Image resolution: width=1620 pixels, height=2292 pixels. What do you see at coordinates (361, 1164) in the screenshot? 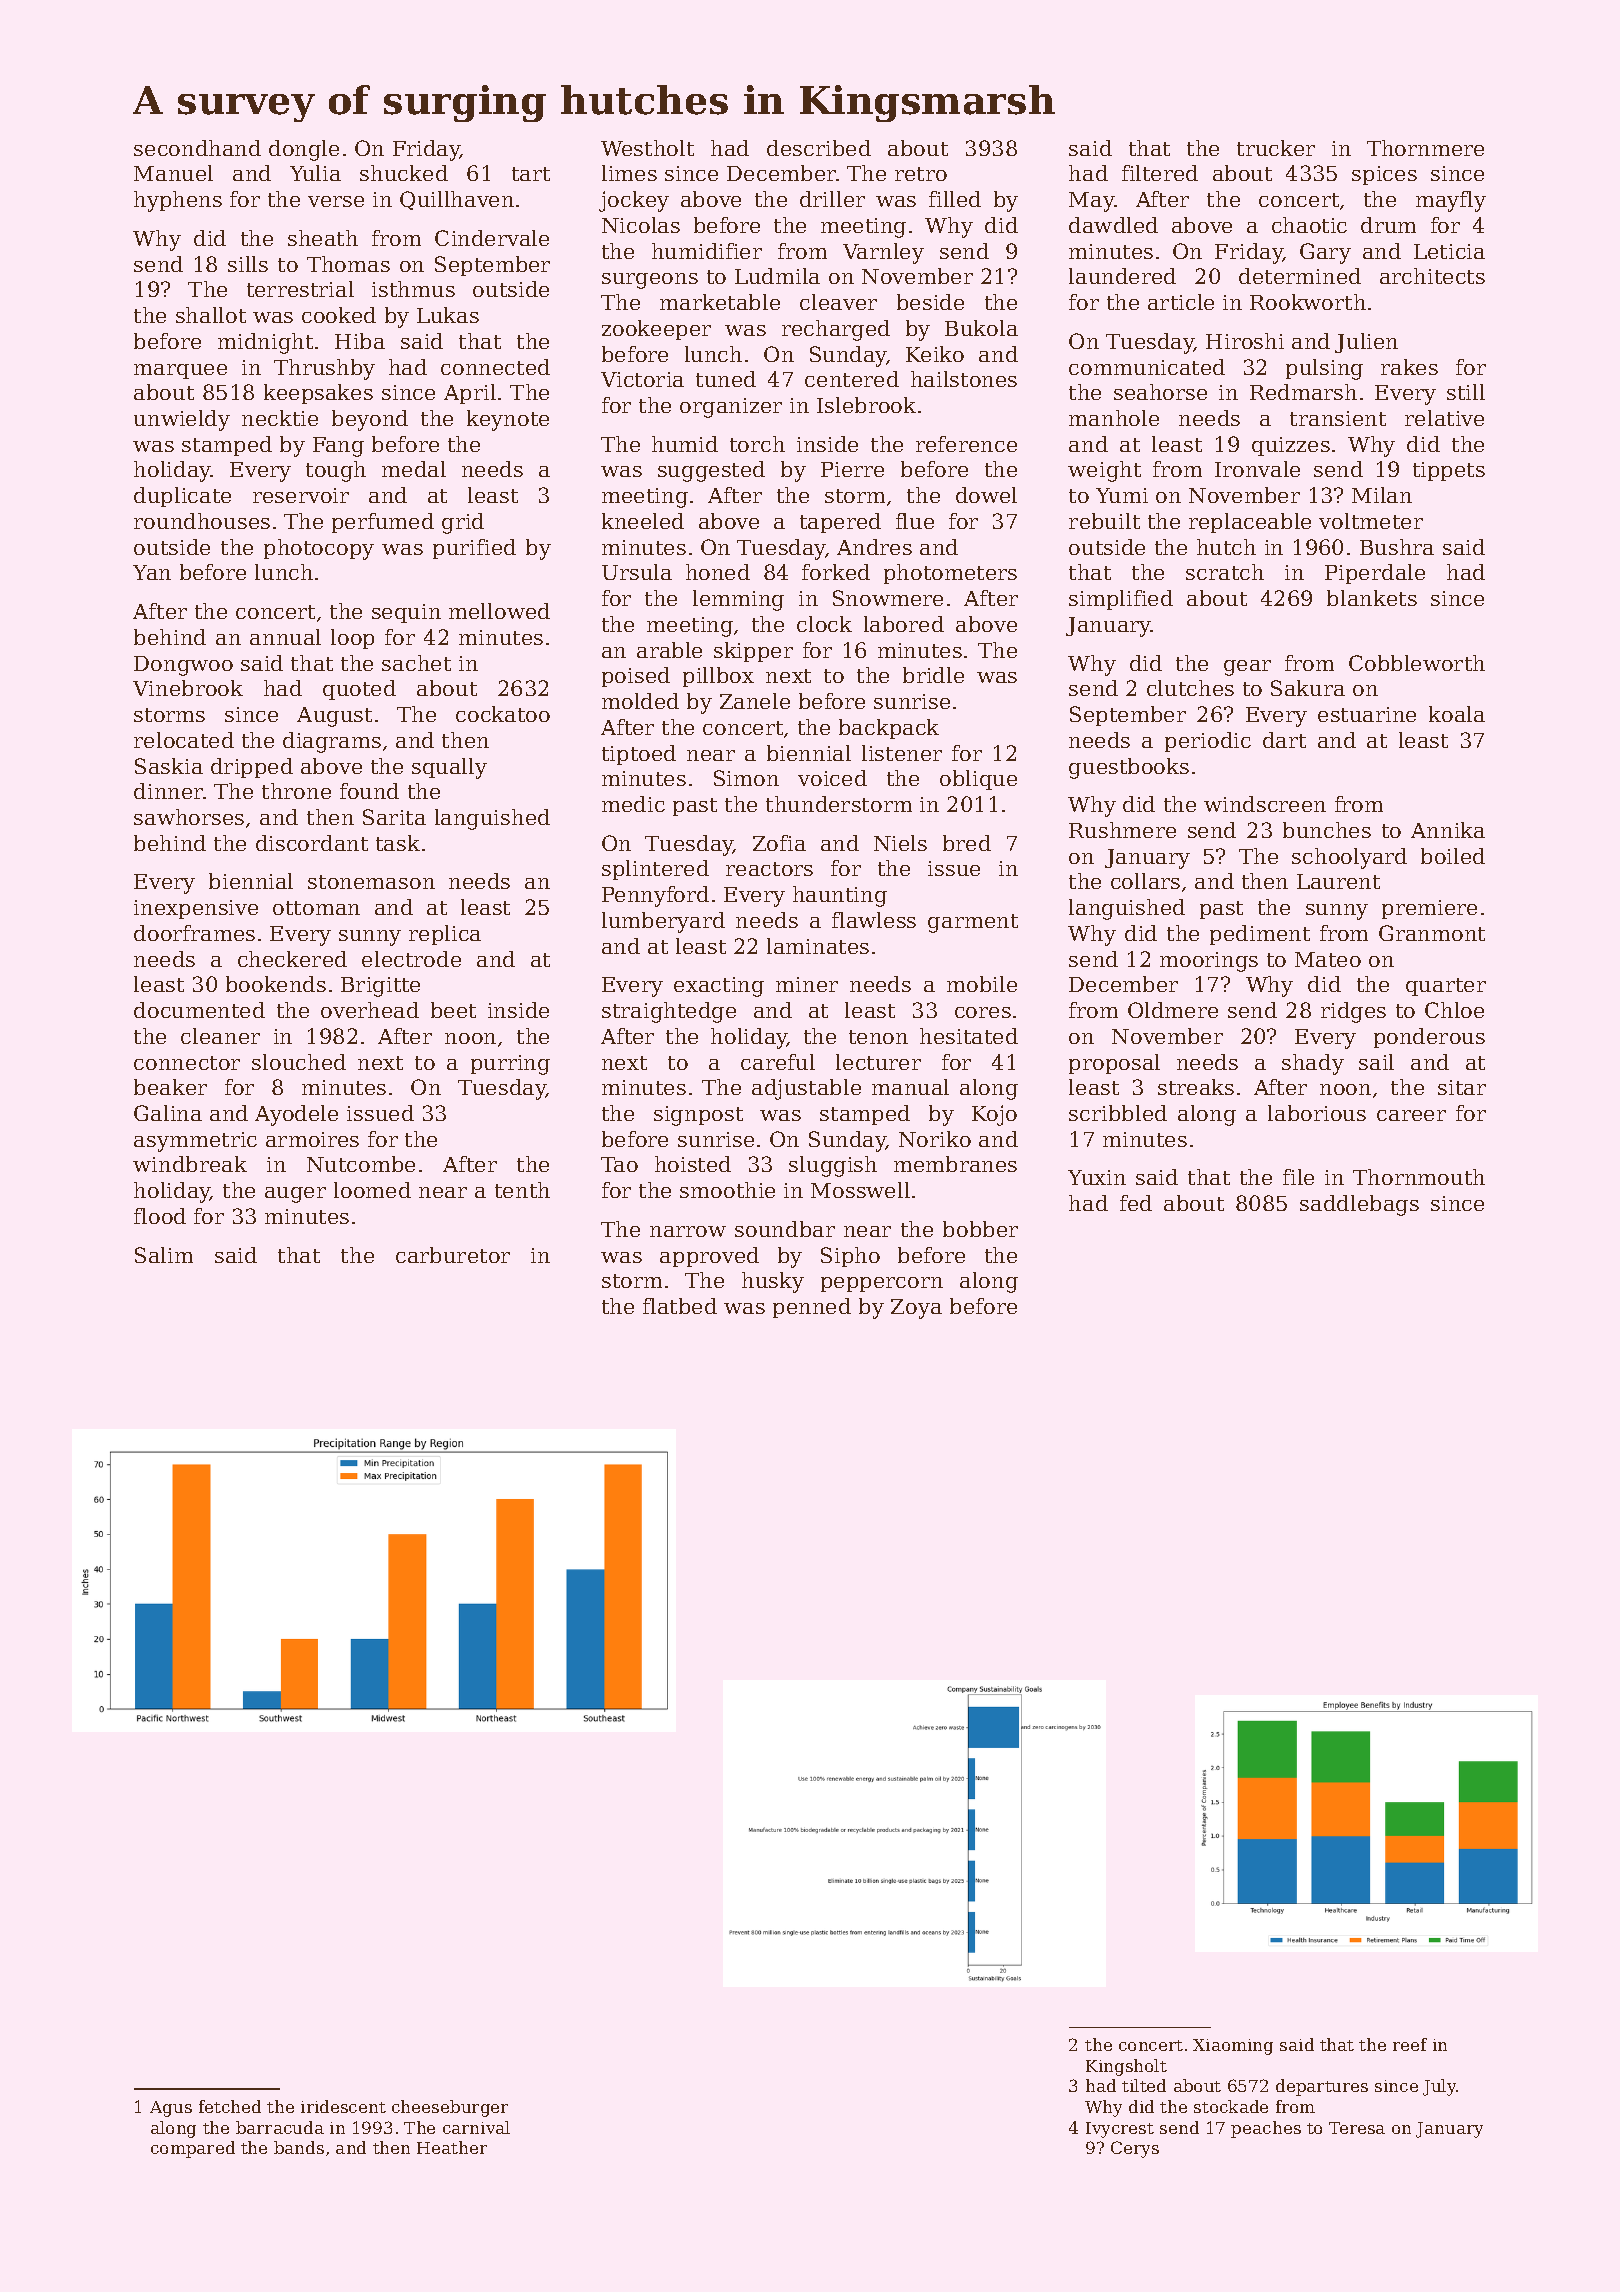
I see `Nutcombe` at bounding box center [361, 1164].
